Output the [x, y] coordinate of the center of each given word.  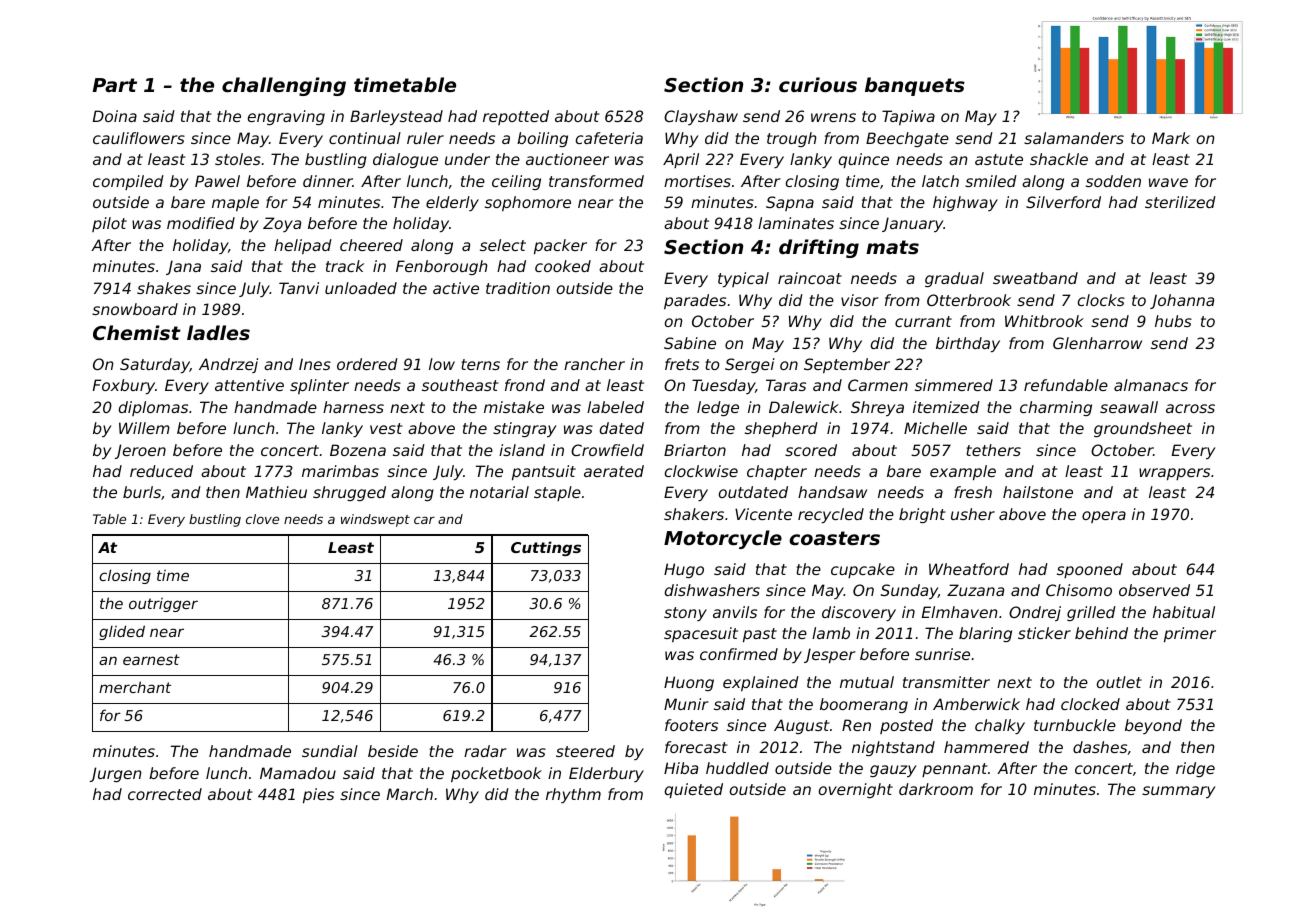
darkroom [936, 789]
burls [142, 492]
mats [892, 247]
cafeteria [609, 138]
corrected [165, 794]
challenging [284, 86]
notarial [499, 492]
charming [1056, 408]
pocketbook [496, 774]
